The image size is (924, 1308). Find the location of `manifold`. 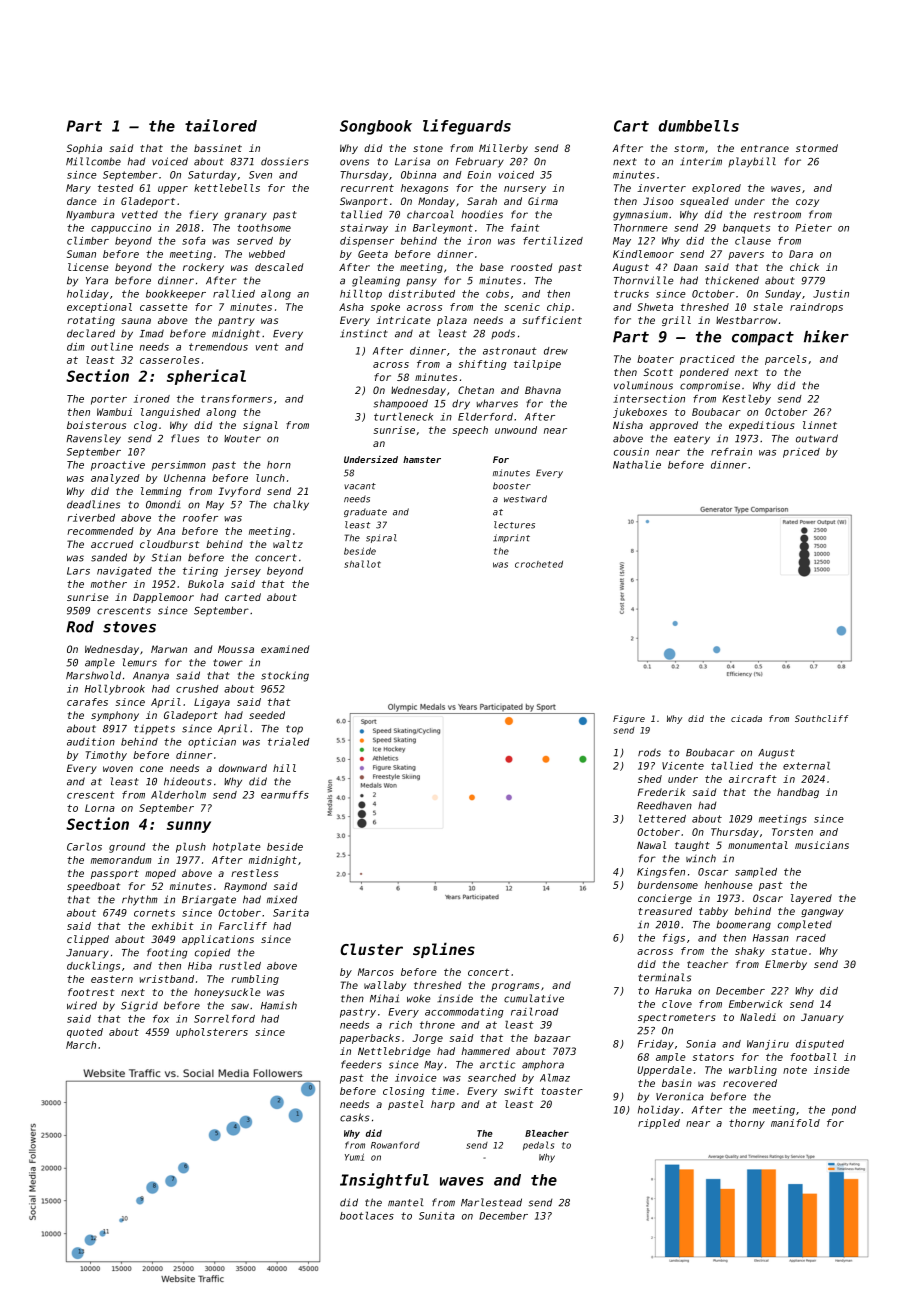

manifold is located at coordinates (795, 1123).
